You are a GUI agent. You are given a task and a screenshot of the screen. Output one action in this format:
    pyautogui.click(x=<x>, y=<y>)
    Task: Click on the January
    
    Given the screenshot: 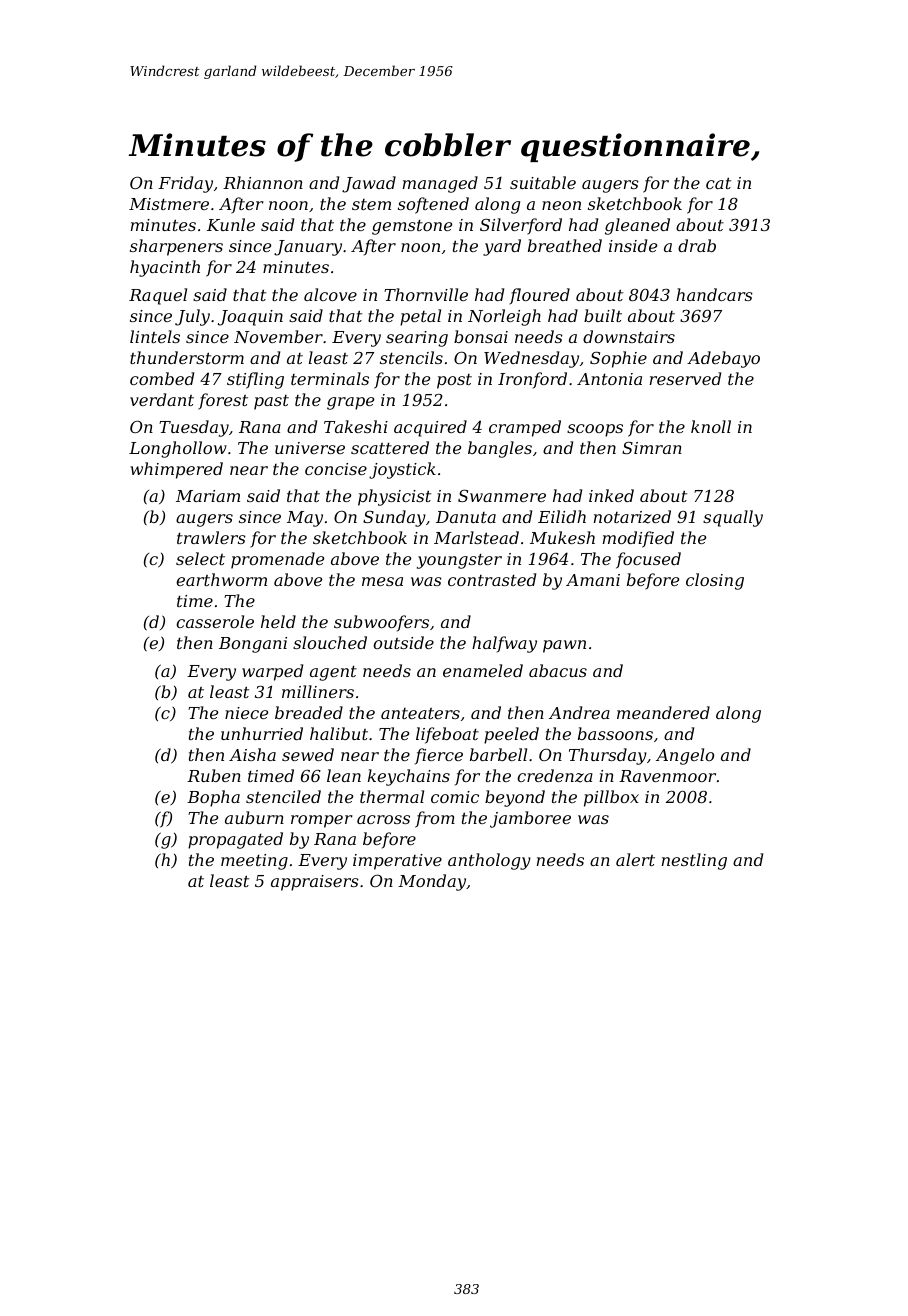 What is the action you would take?
    pyautogui.click(x=308, y=248)
